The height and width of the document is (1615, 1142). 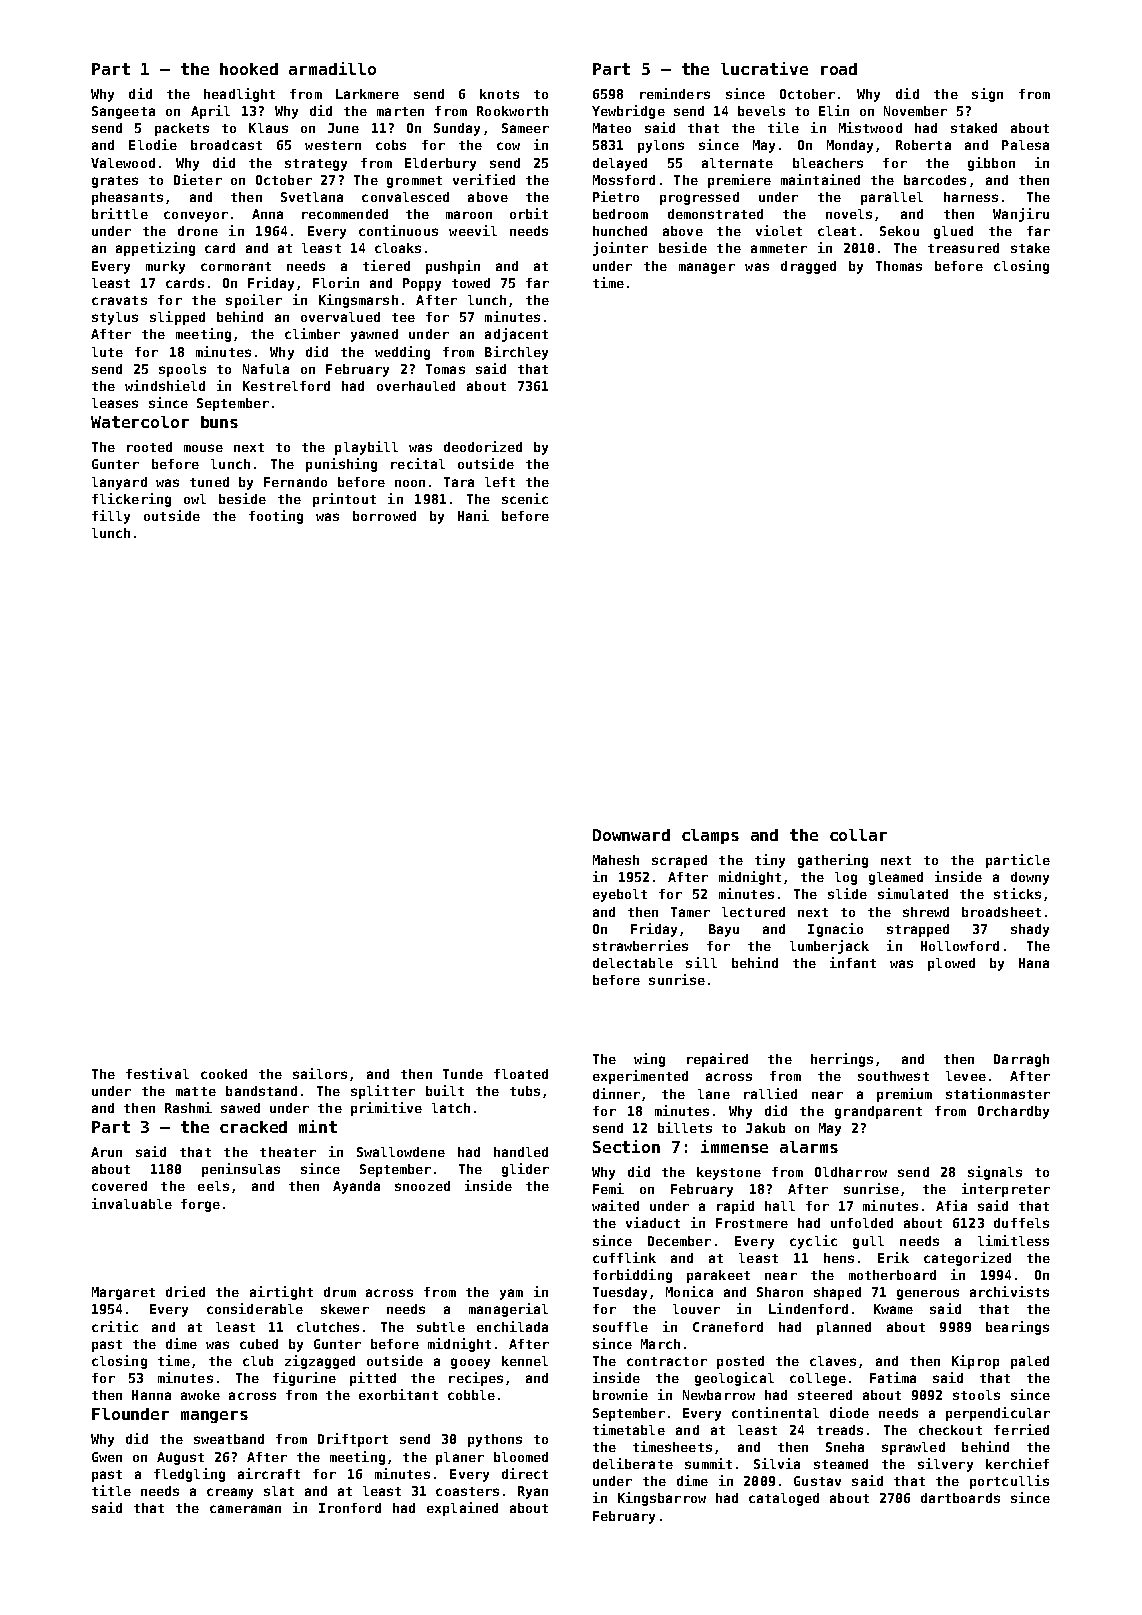 I want to click on filly, so click(x=111, y=517).
